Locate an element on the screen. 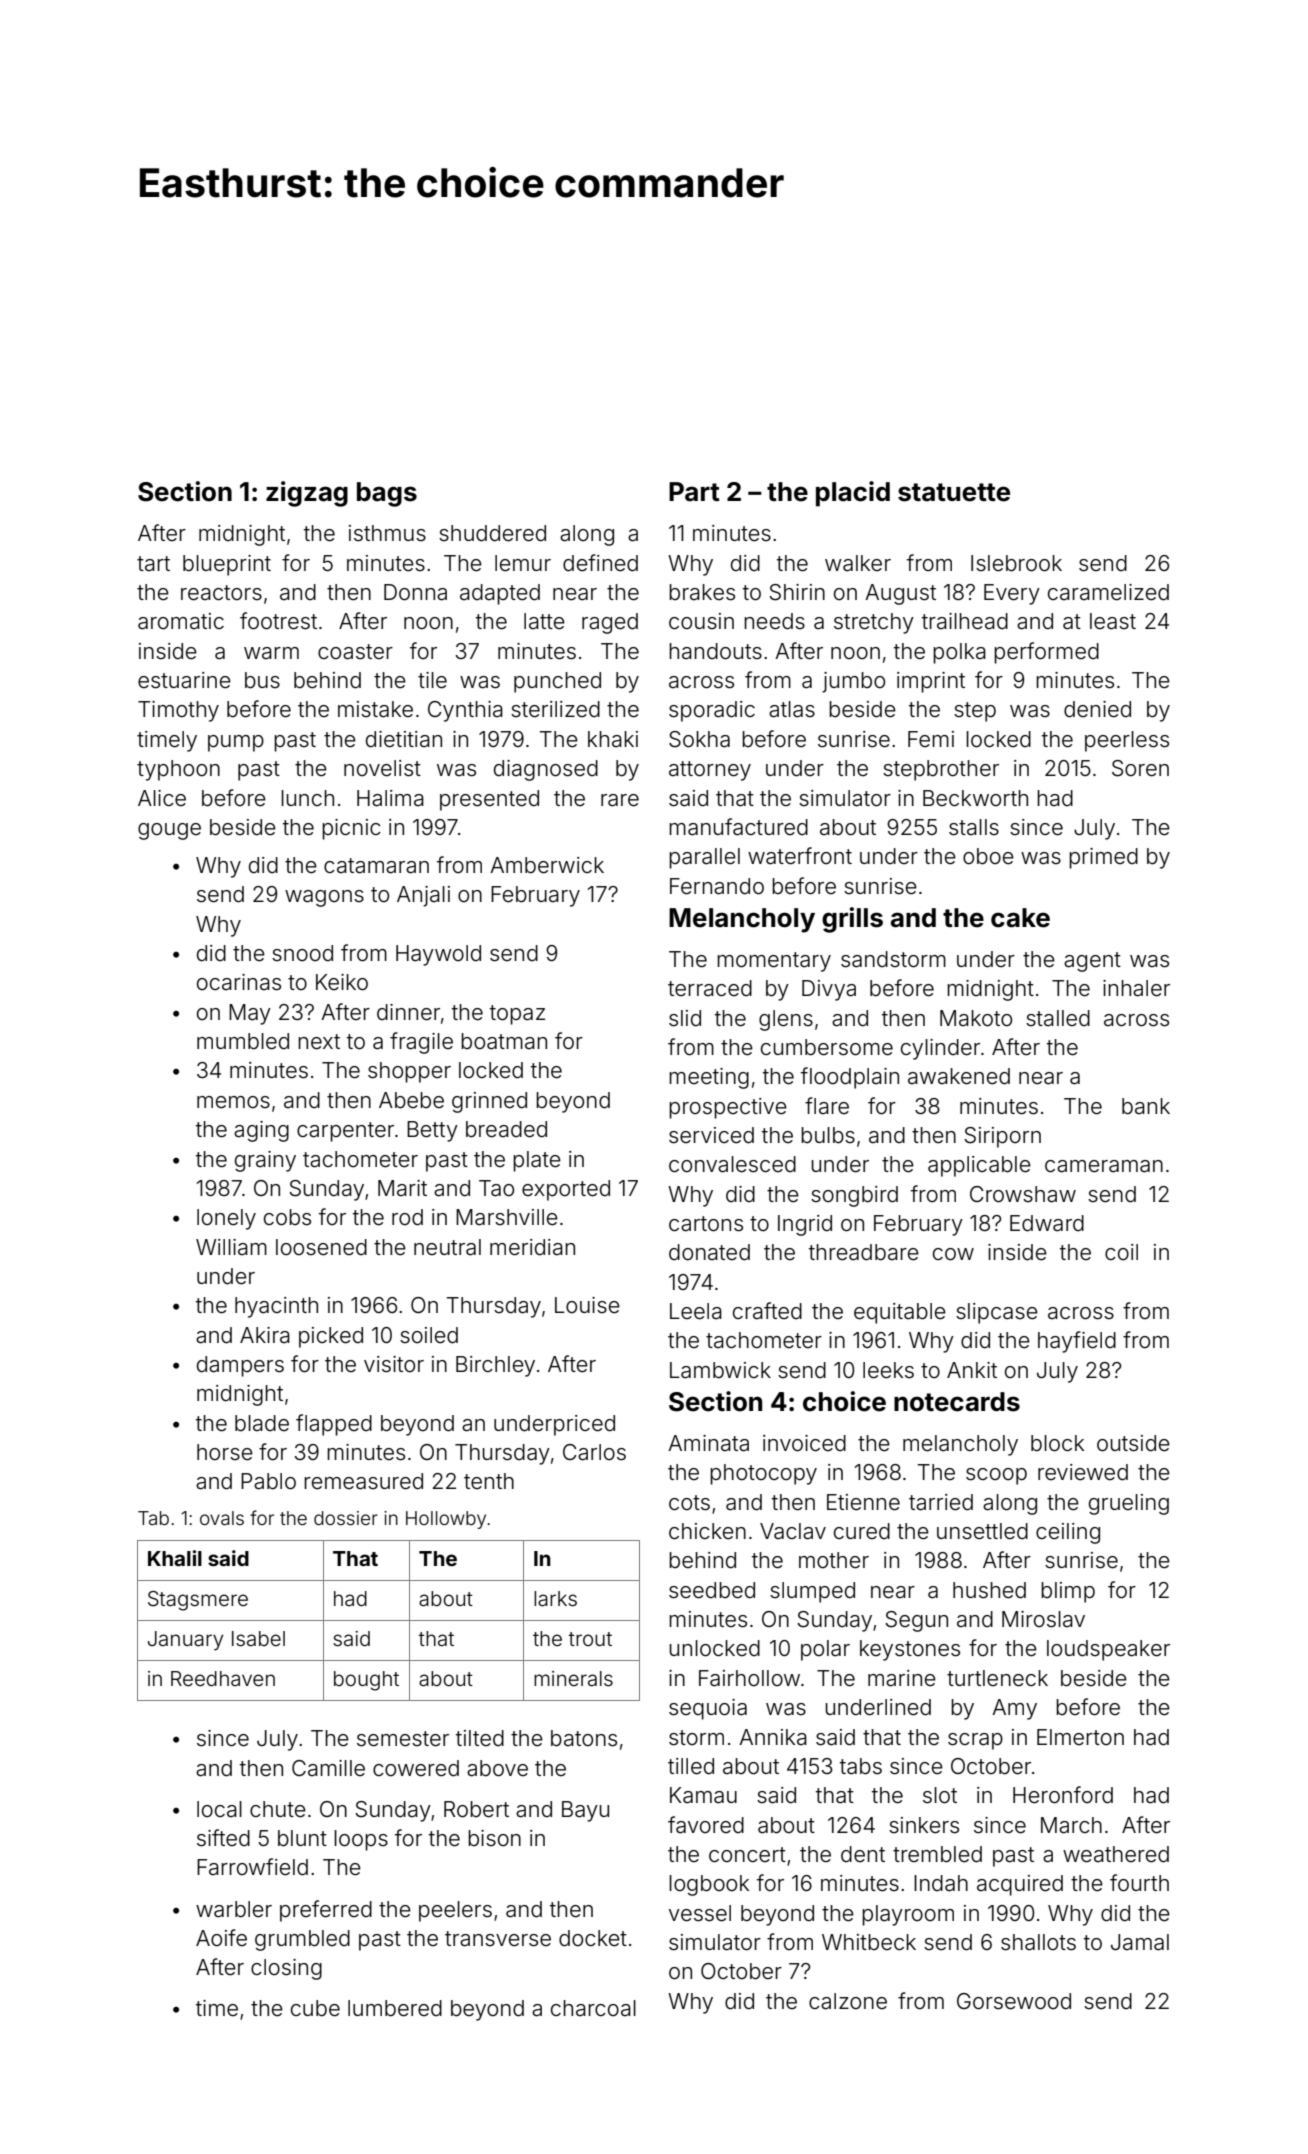  scrap is located at coordinates (975, 1741).
